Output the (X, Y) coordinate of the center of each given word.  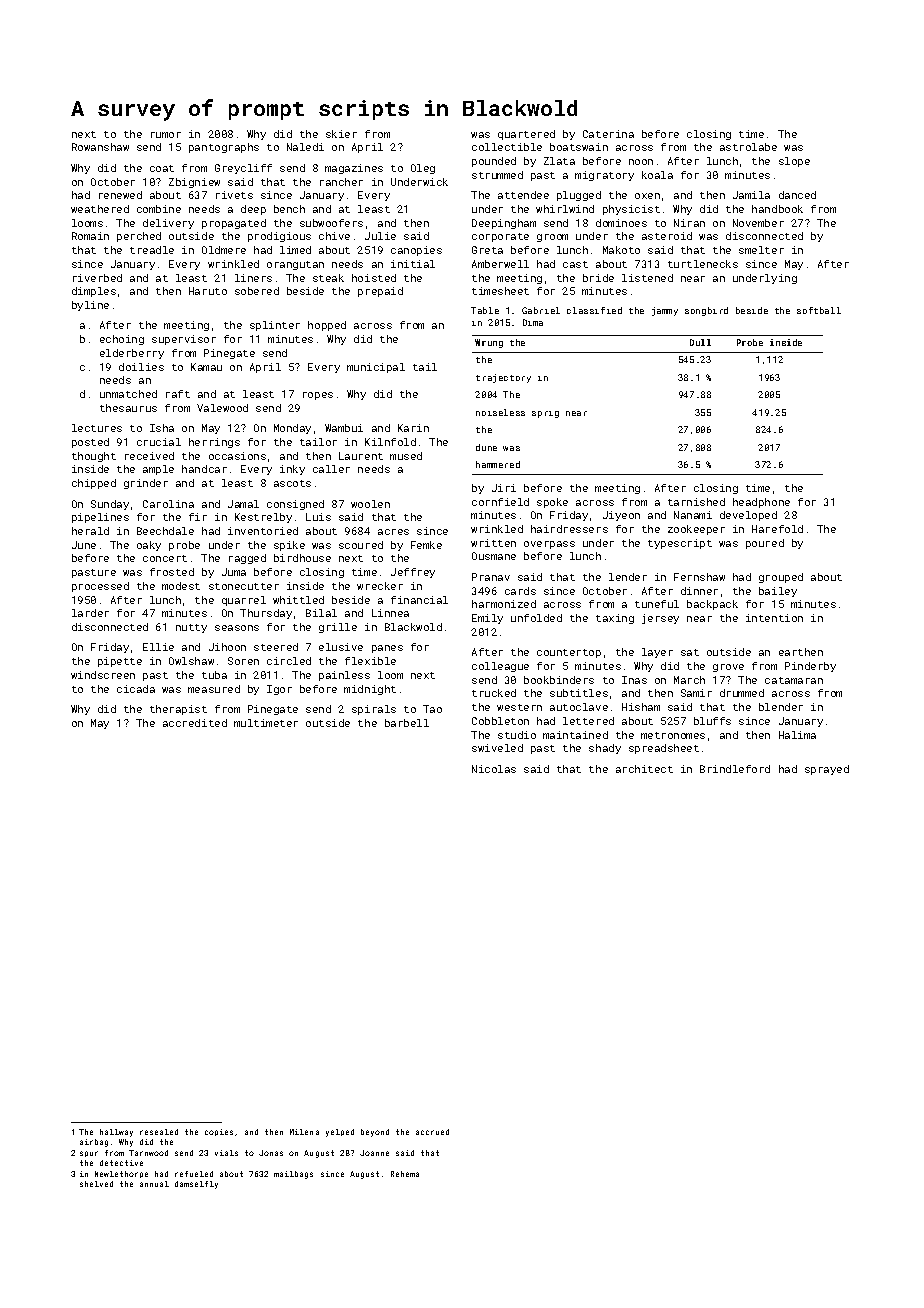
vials (226, 1153)
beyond (375, 1133)
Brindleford (735, 769)
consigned (295, 505)
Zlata (559, 161)
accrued (432, 1132)
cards (520, 591)
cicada (136, 689)
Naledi (305, 147)
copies (219, 1132)
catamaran (794, 680)
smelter (761, 250)
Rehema (405, 1174)
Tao (432, 709)
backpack (712, 605)
